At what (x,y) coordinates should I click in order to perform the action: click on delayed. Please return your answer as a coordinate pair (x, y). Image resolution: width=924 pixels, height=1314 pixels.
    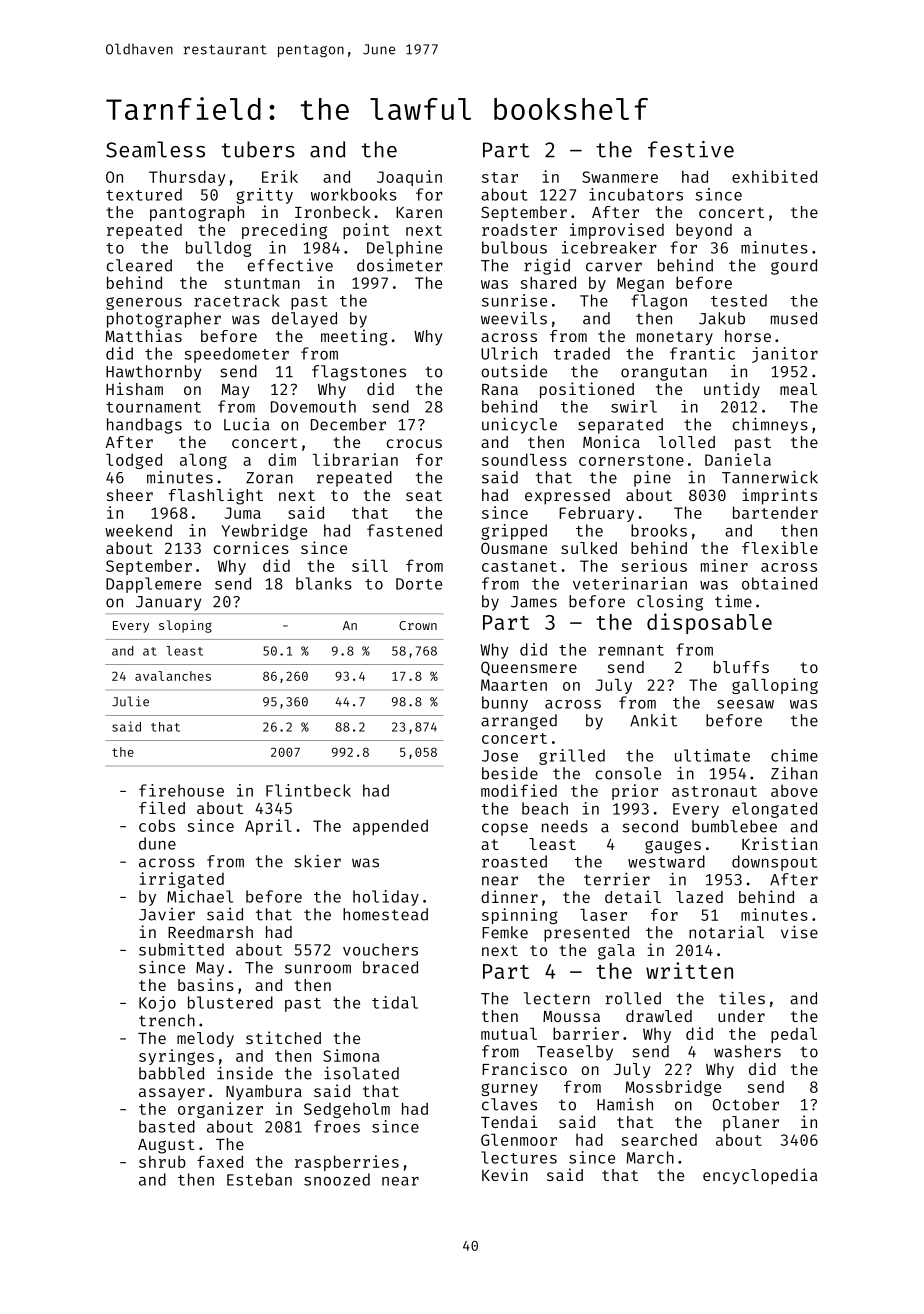
    Looking at the image, I should click on (304, 320).
